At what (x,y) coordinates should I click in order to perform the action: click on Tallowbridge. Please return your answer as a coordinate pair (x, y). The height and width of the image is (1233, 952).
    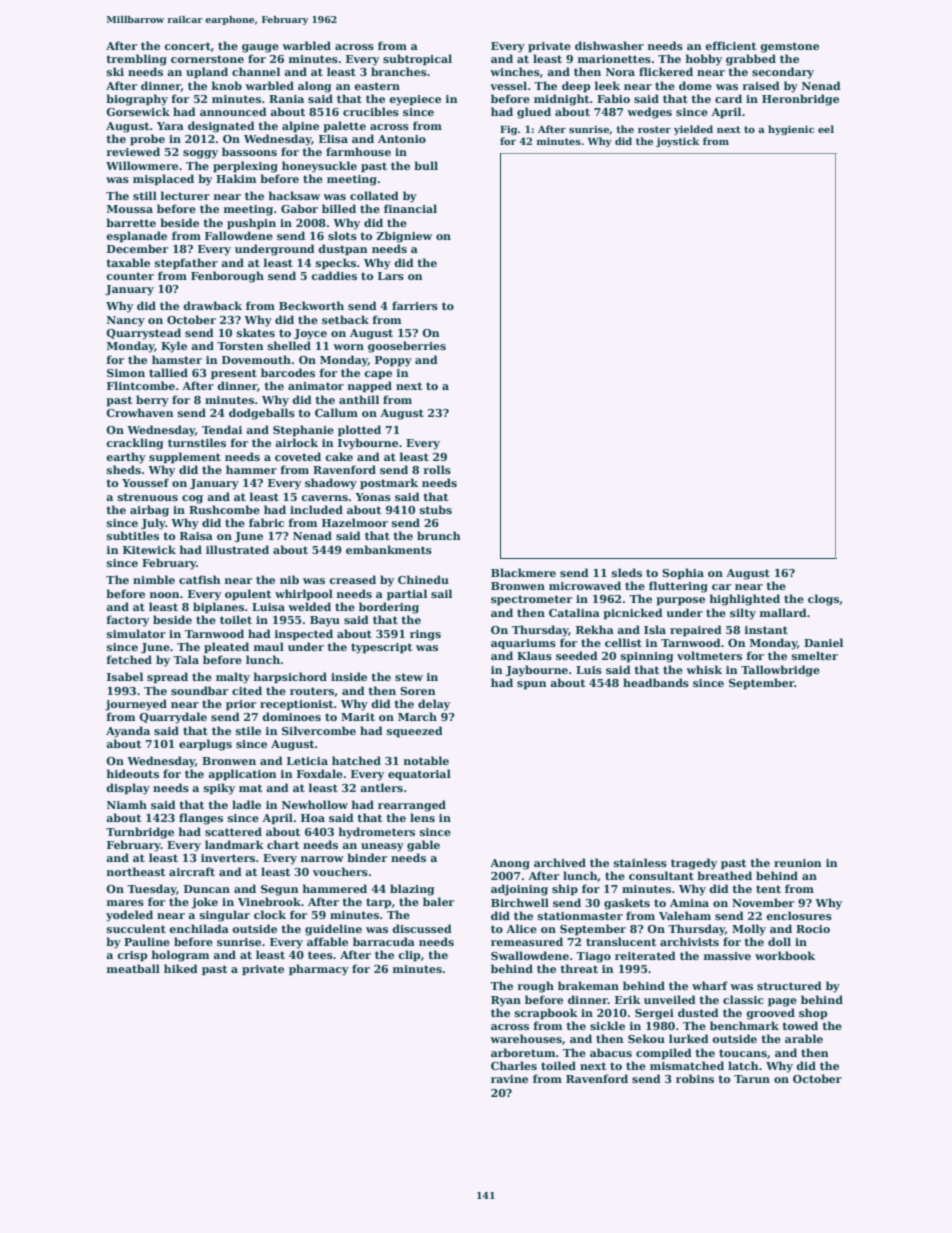
    Looking at the image, I should click on (780, 671).
